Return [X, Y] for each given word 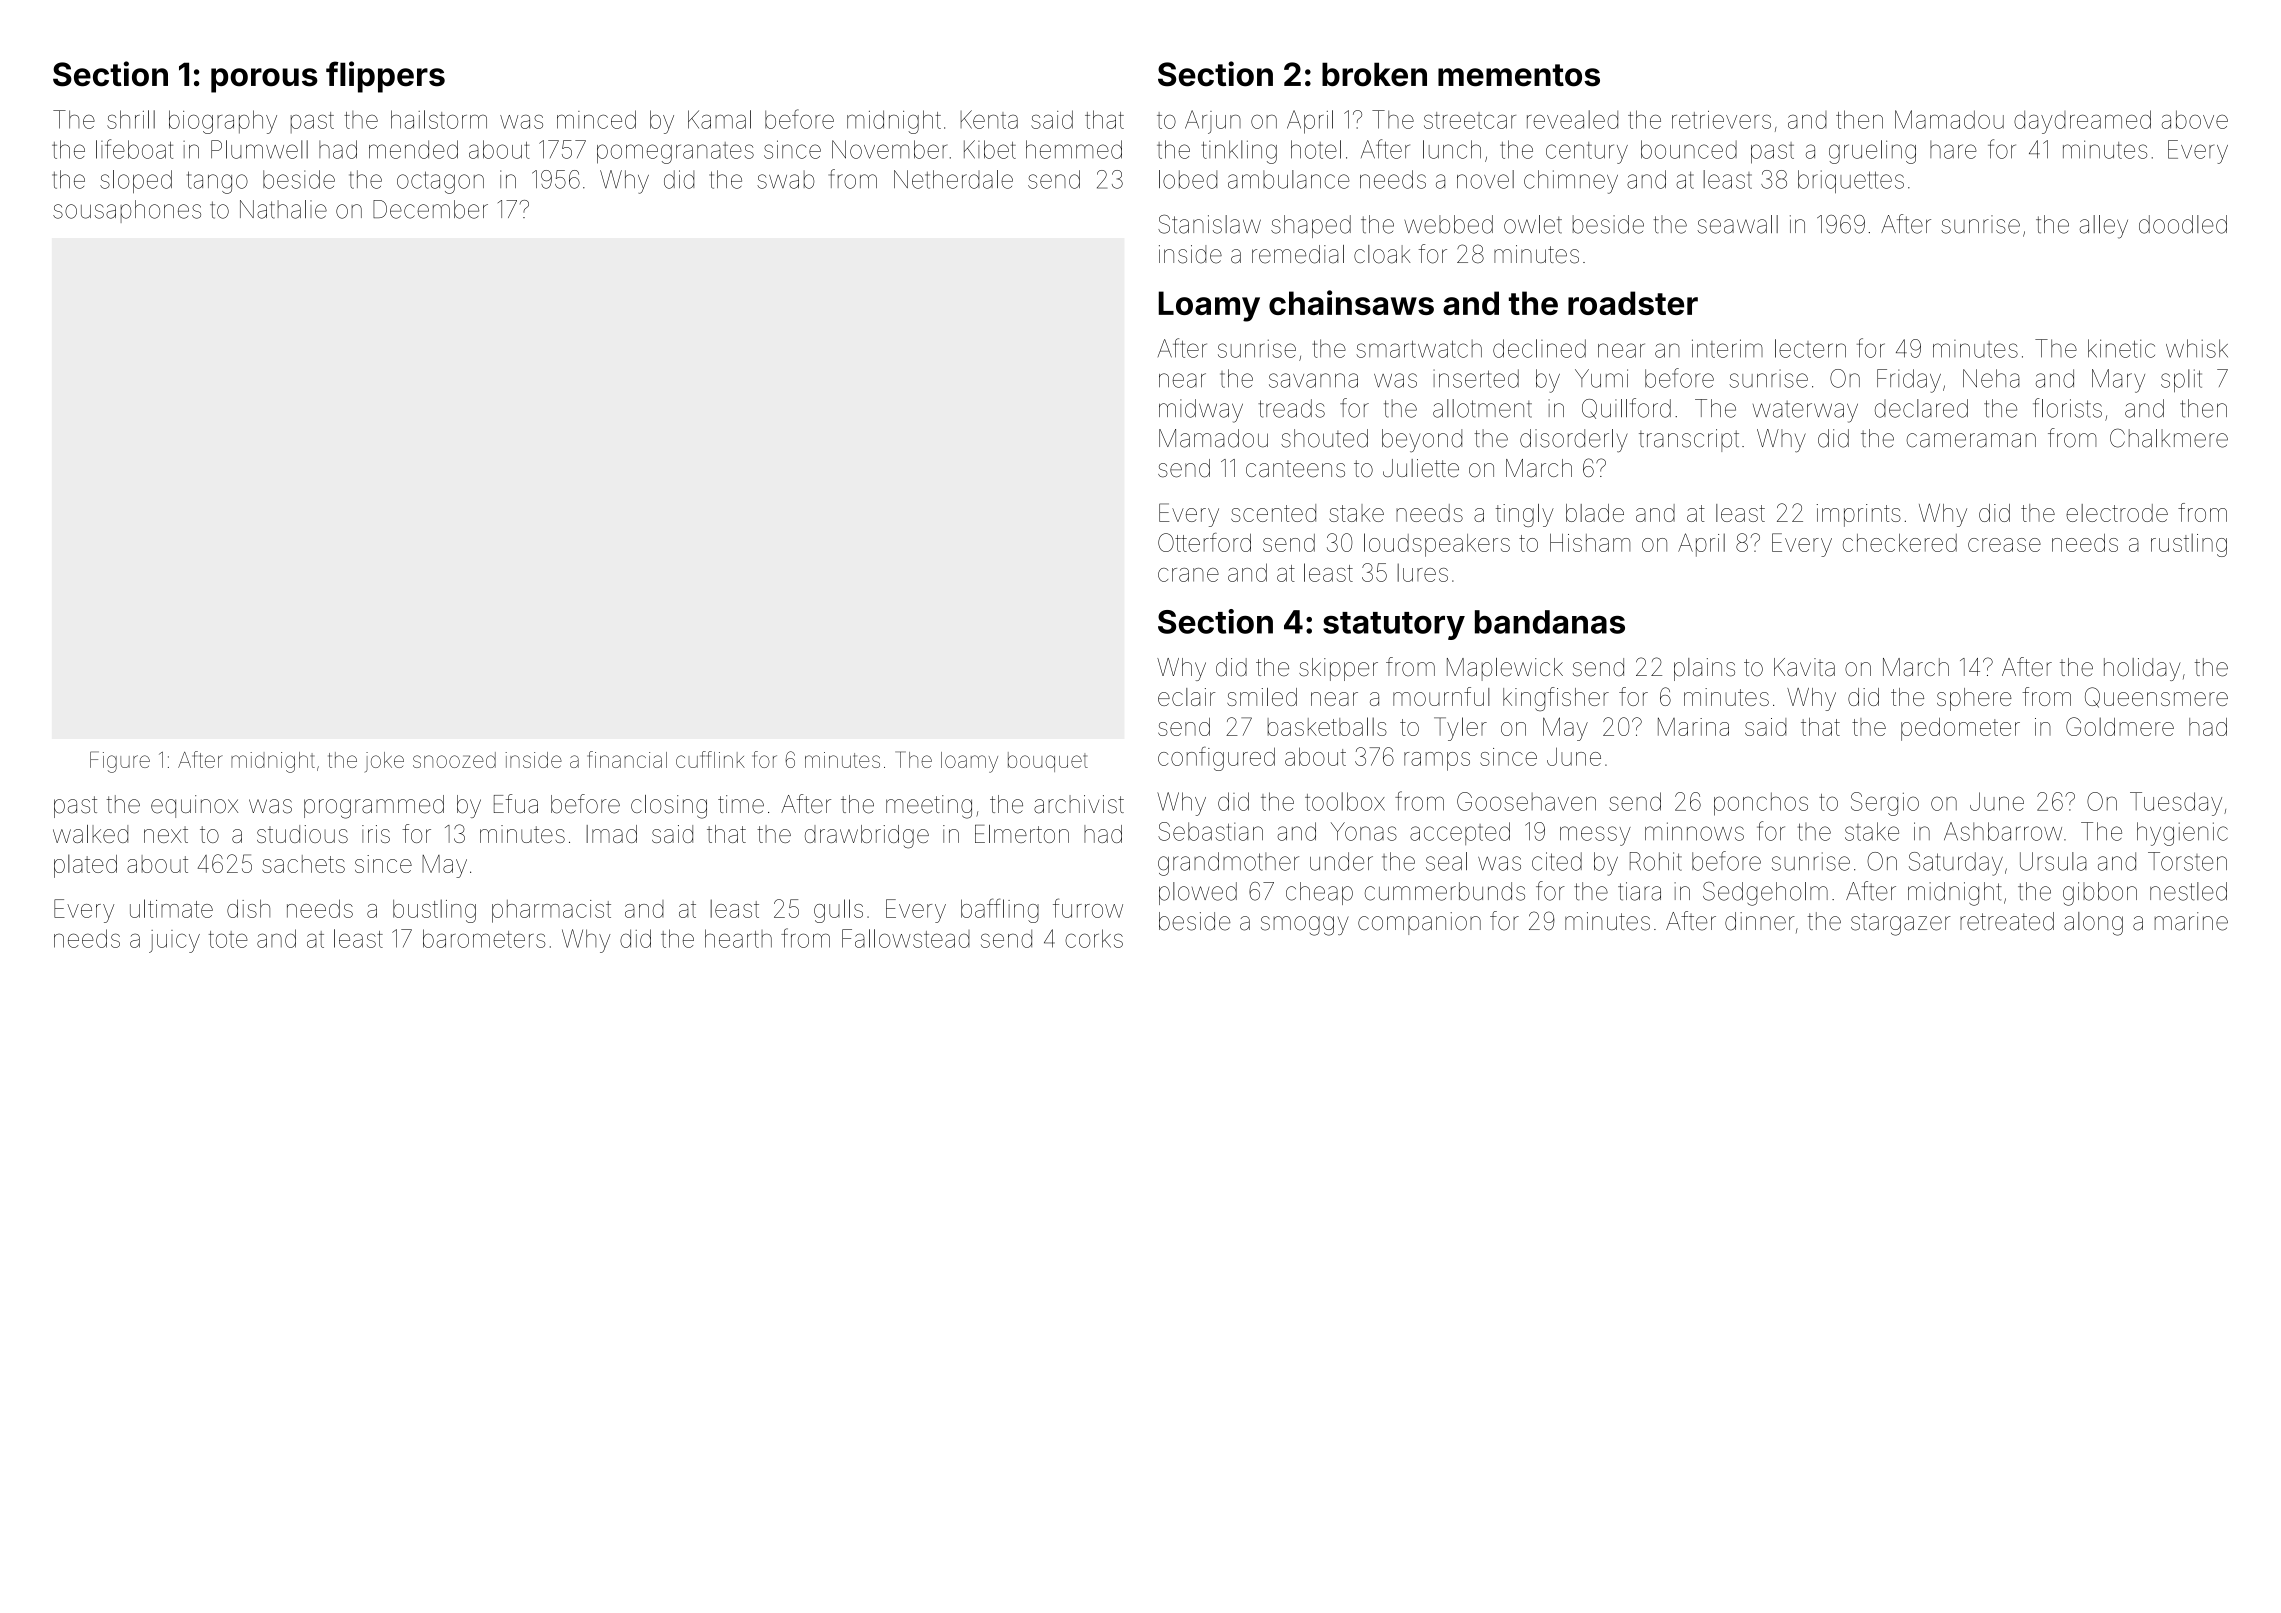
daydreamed [2082, 122]
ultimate [171, 908]
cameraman [1971, 440]
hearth [738, 938]
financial [627, 759]
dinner [1760, 921]
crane [1188, 575]
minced [596, 119]
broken [1374, 74]
